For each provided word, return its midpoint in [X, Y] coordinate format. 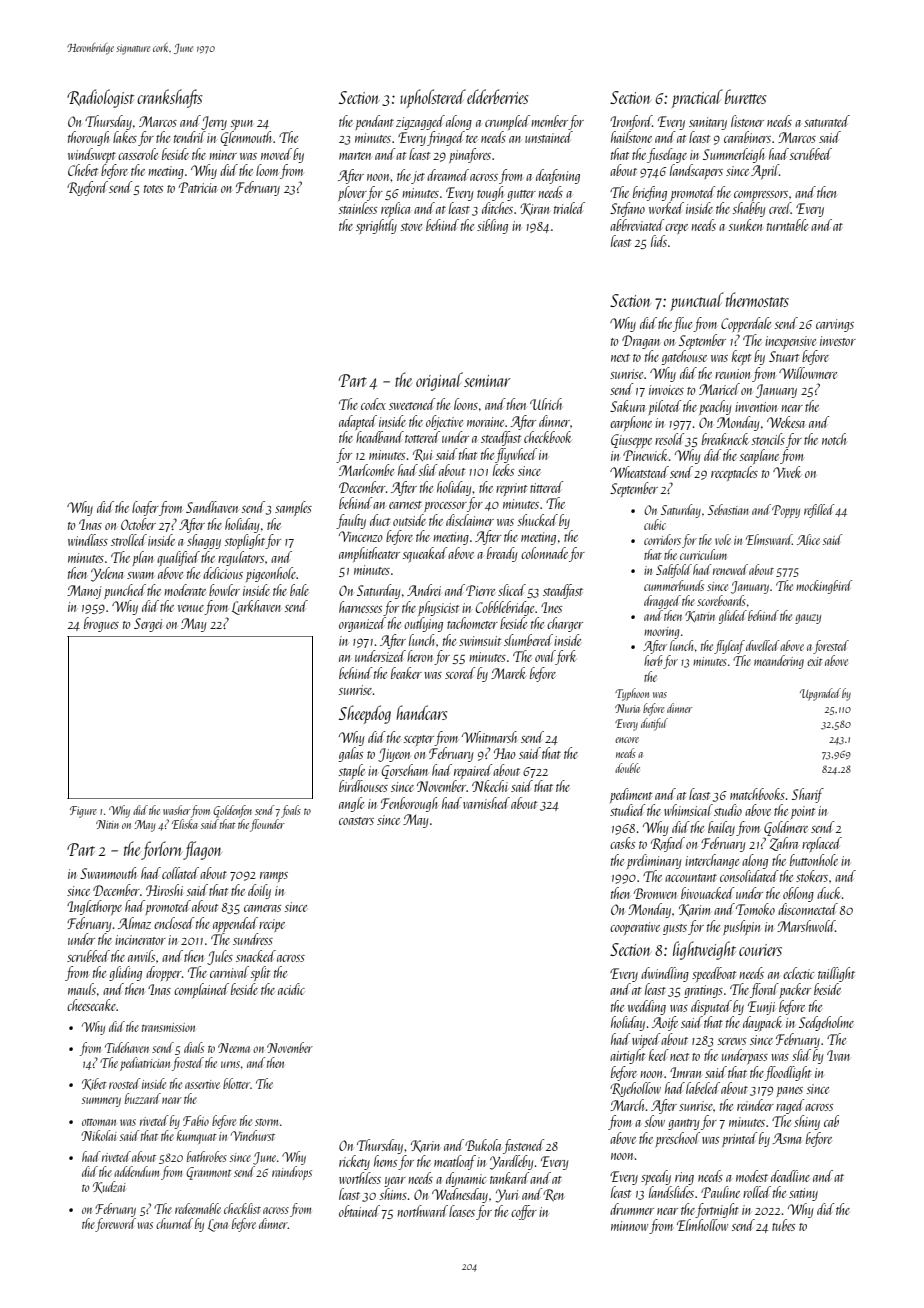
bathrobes [207, 1156]
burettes [746, 96]
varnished [486, 803]
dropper [164, 973]
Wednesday [460, 1195]
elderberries [498, 96]
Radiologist [100, 98]
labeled [703, 1088]
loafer [145, 508]
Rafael [668, 844]
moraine [485, 422]
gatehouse [684, 357]
